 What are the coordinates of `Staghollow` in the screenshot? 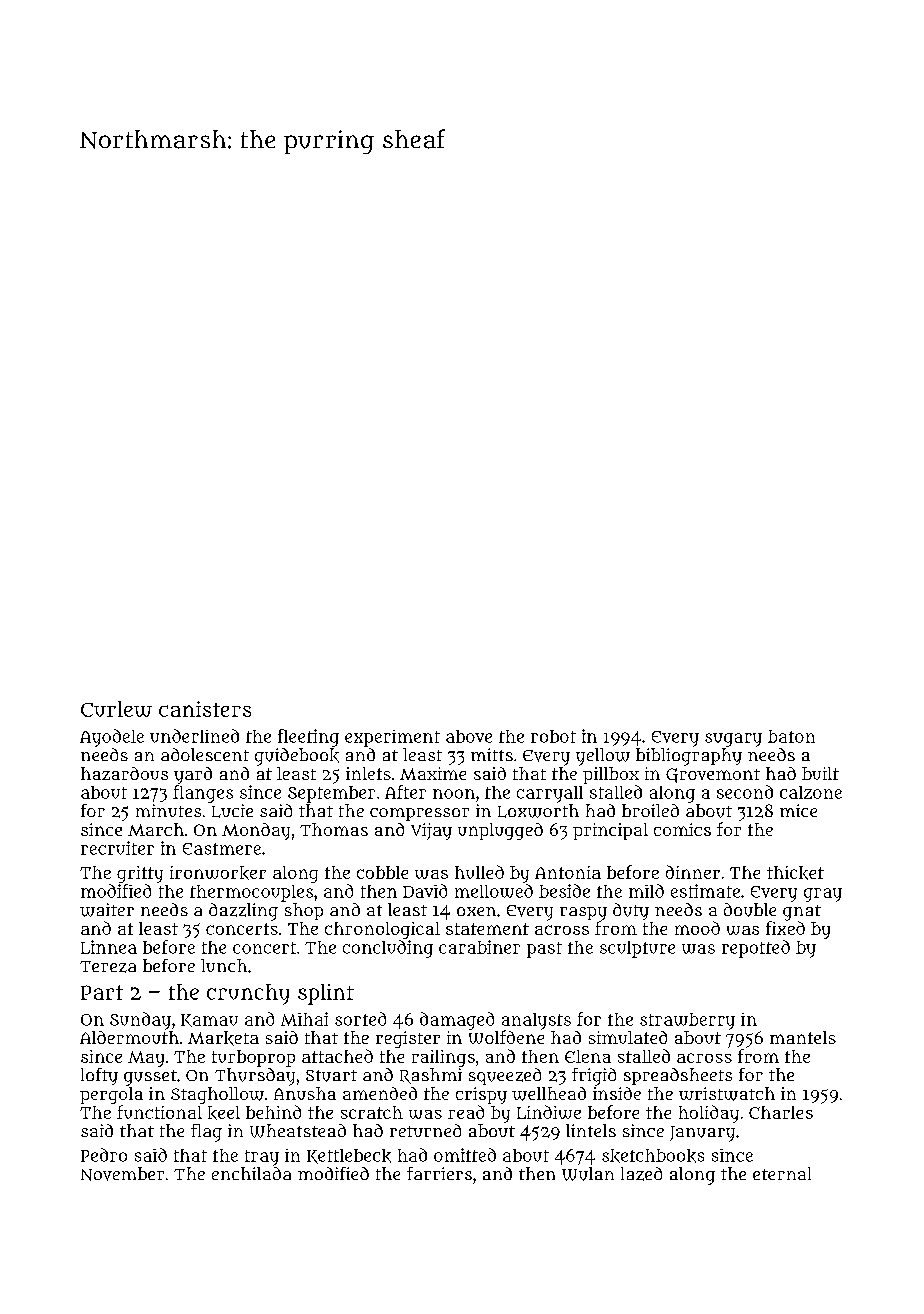 It's located at (217, 1095).
